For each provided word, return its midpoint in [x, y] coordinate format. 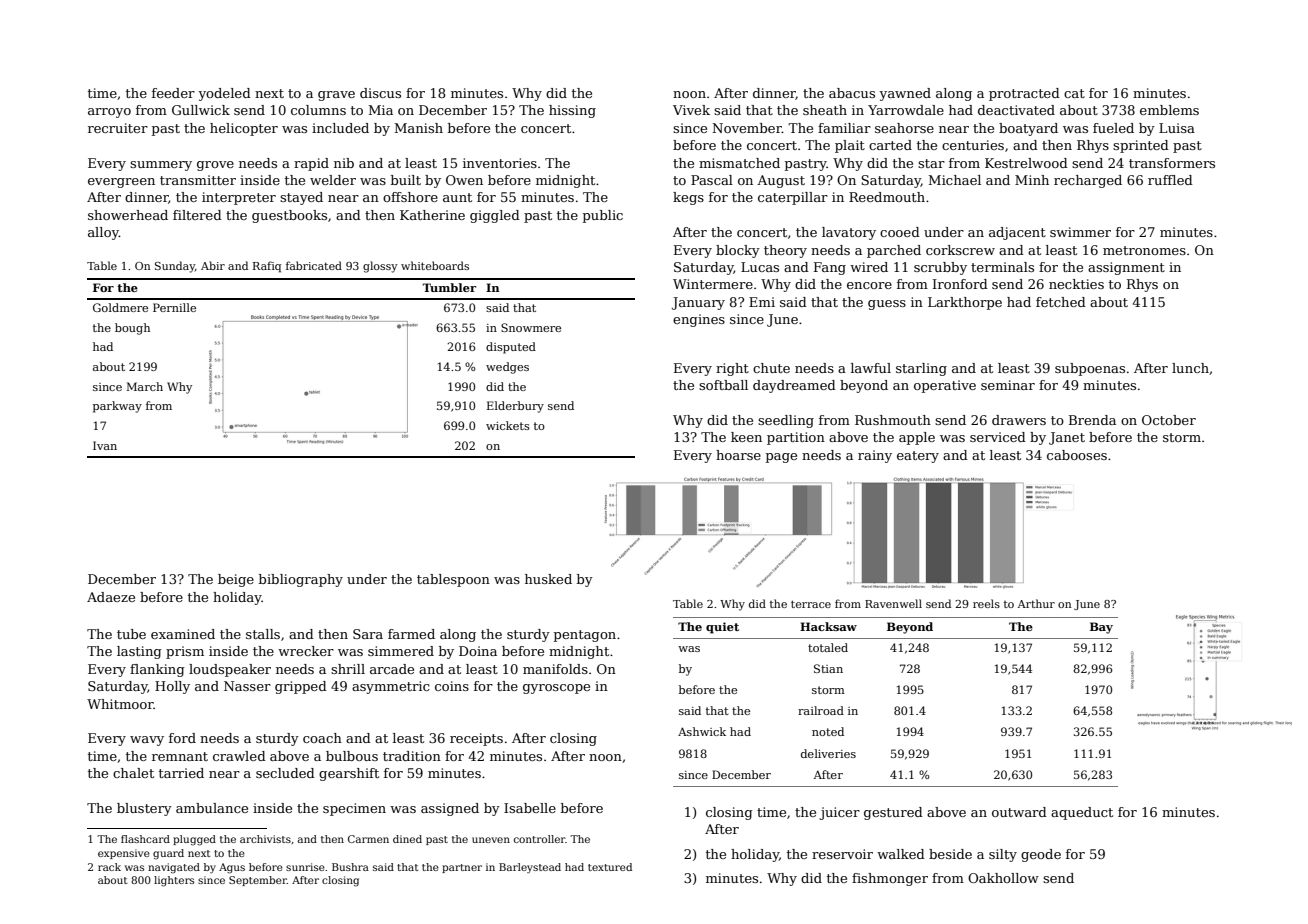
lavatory [849, 233]
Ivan [105, 445]
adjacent [1017, 233]
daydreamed [794, 386]
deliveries [828, 753]
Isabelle [530, 808]
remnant [180, 756]
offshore [410, 197]
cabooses [1077, 455]
